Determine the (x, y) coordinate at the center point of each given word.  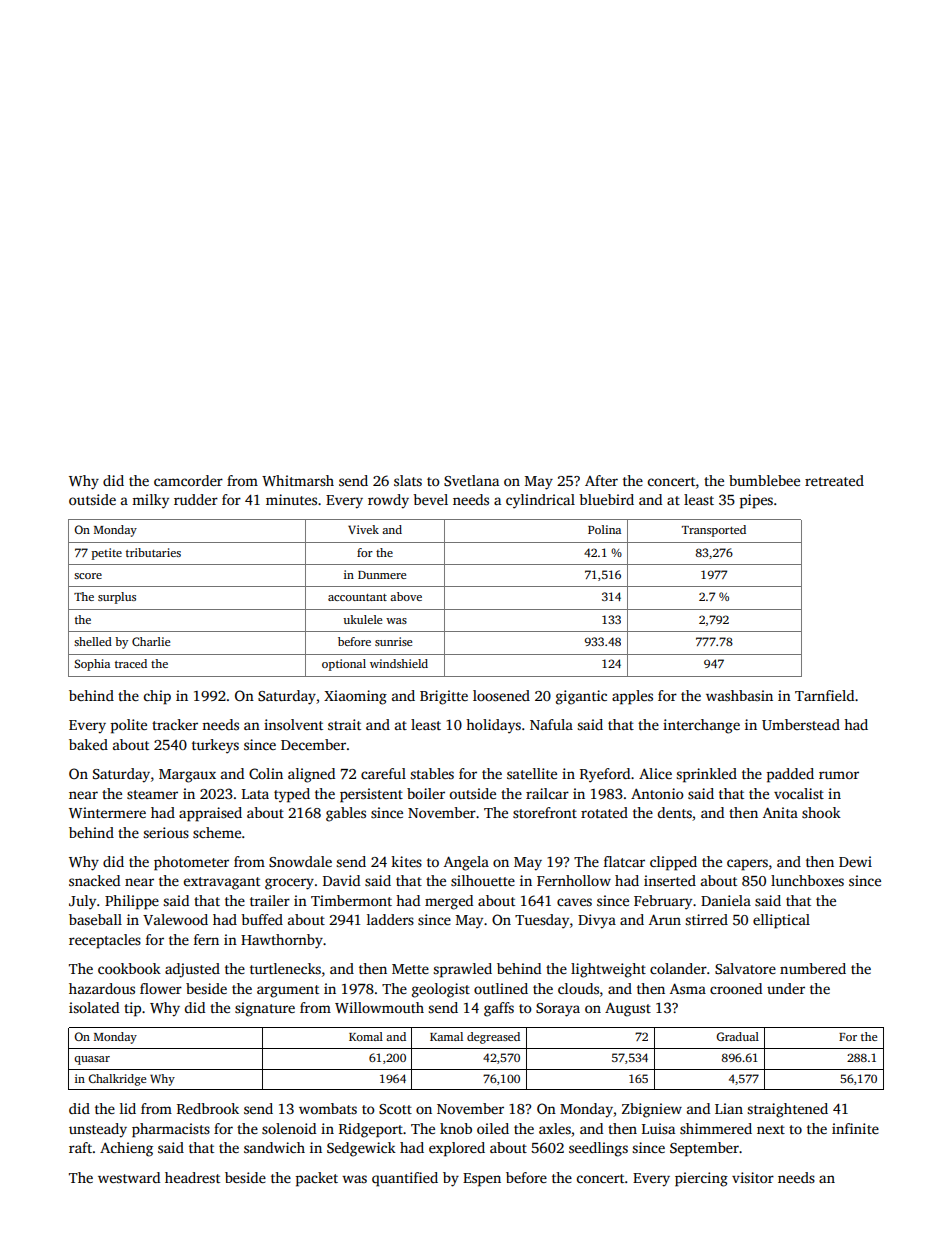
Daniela (726, 900)
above (406, 596)
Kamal (446, 1036)
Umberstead (801, 724)
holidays (493, 726)
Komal (366, 1036)
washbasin (739, 695)
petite (107, 554)
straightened (787, 1110)
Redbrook (208, 1108)
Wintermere (107, 812)
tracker (175, 724)
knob (456, 1128)
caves (574, 902)
